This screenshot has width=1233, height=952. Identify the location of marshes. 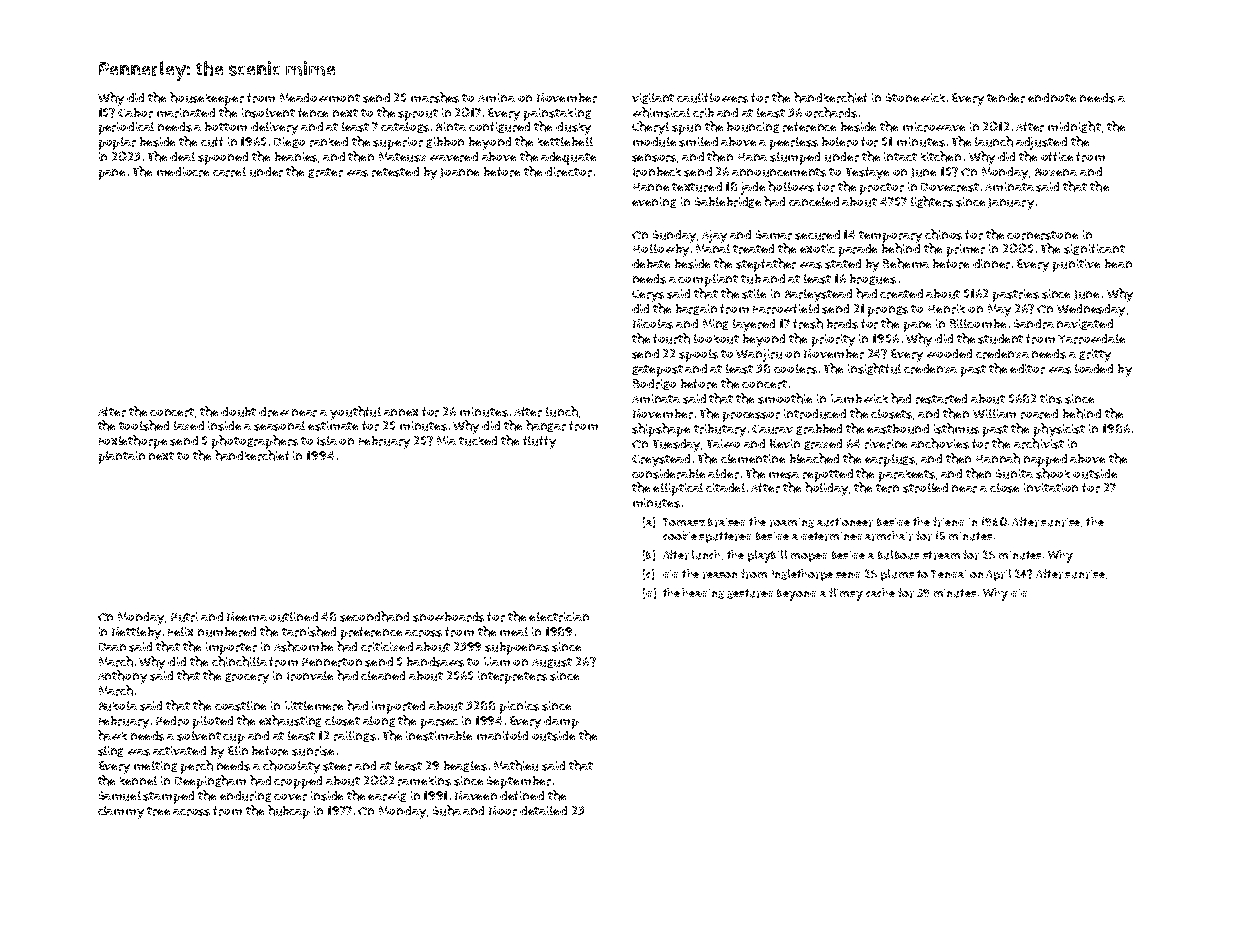
(435, 97).
